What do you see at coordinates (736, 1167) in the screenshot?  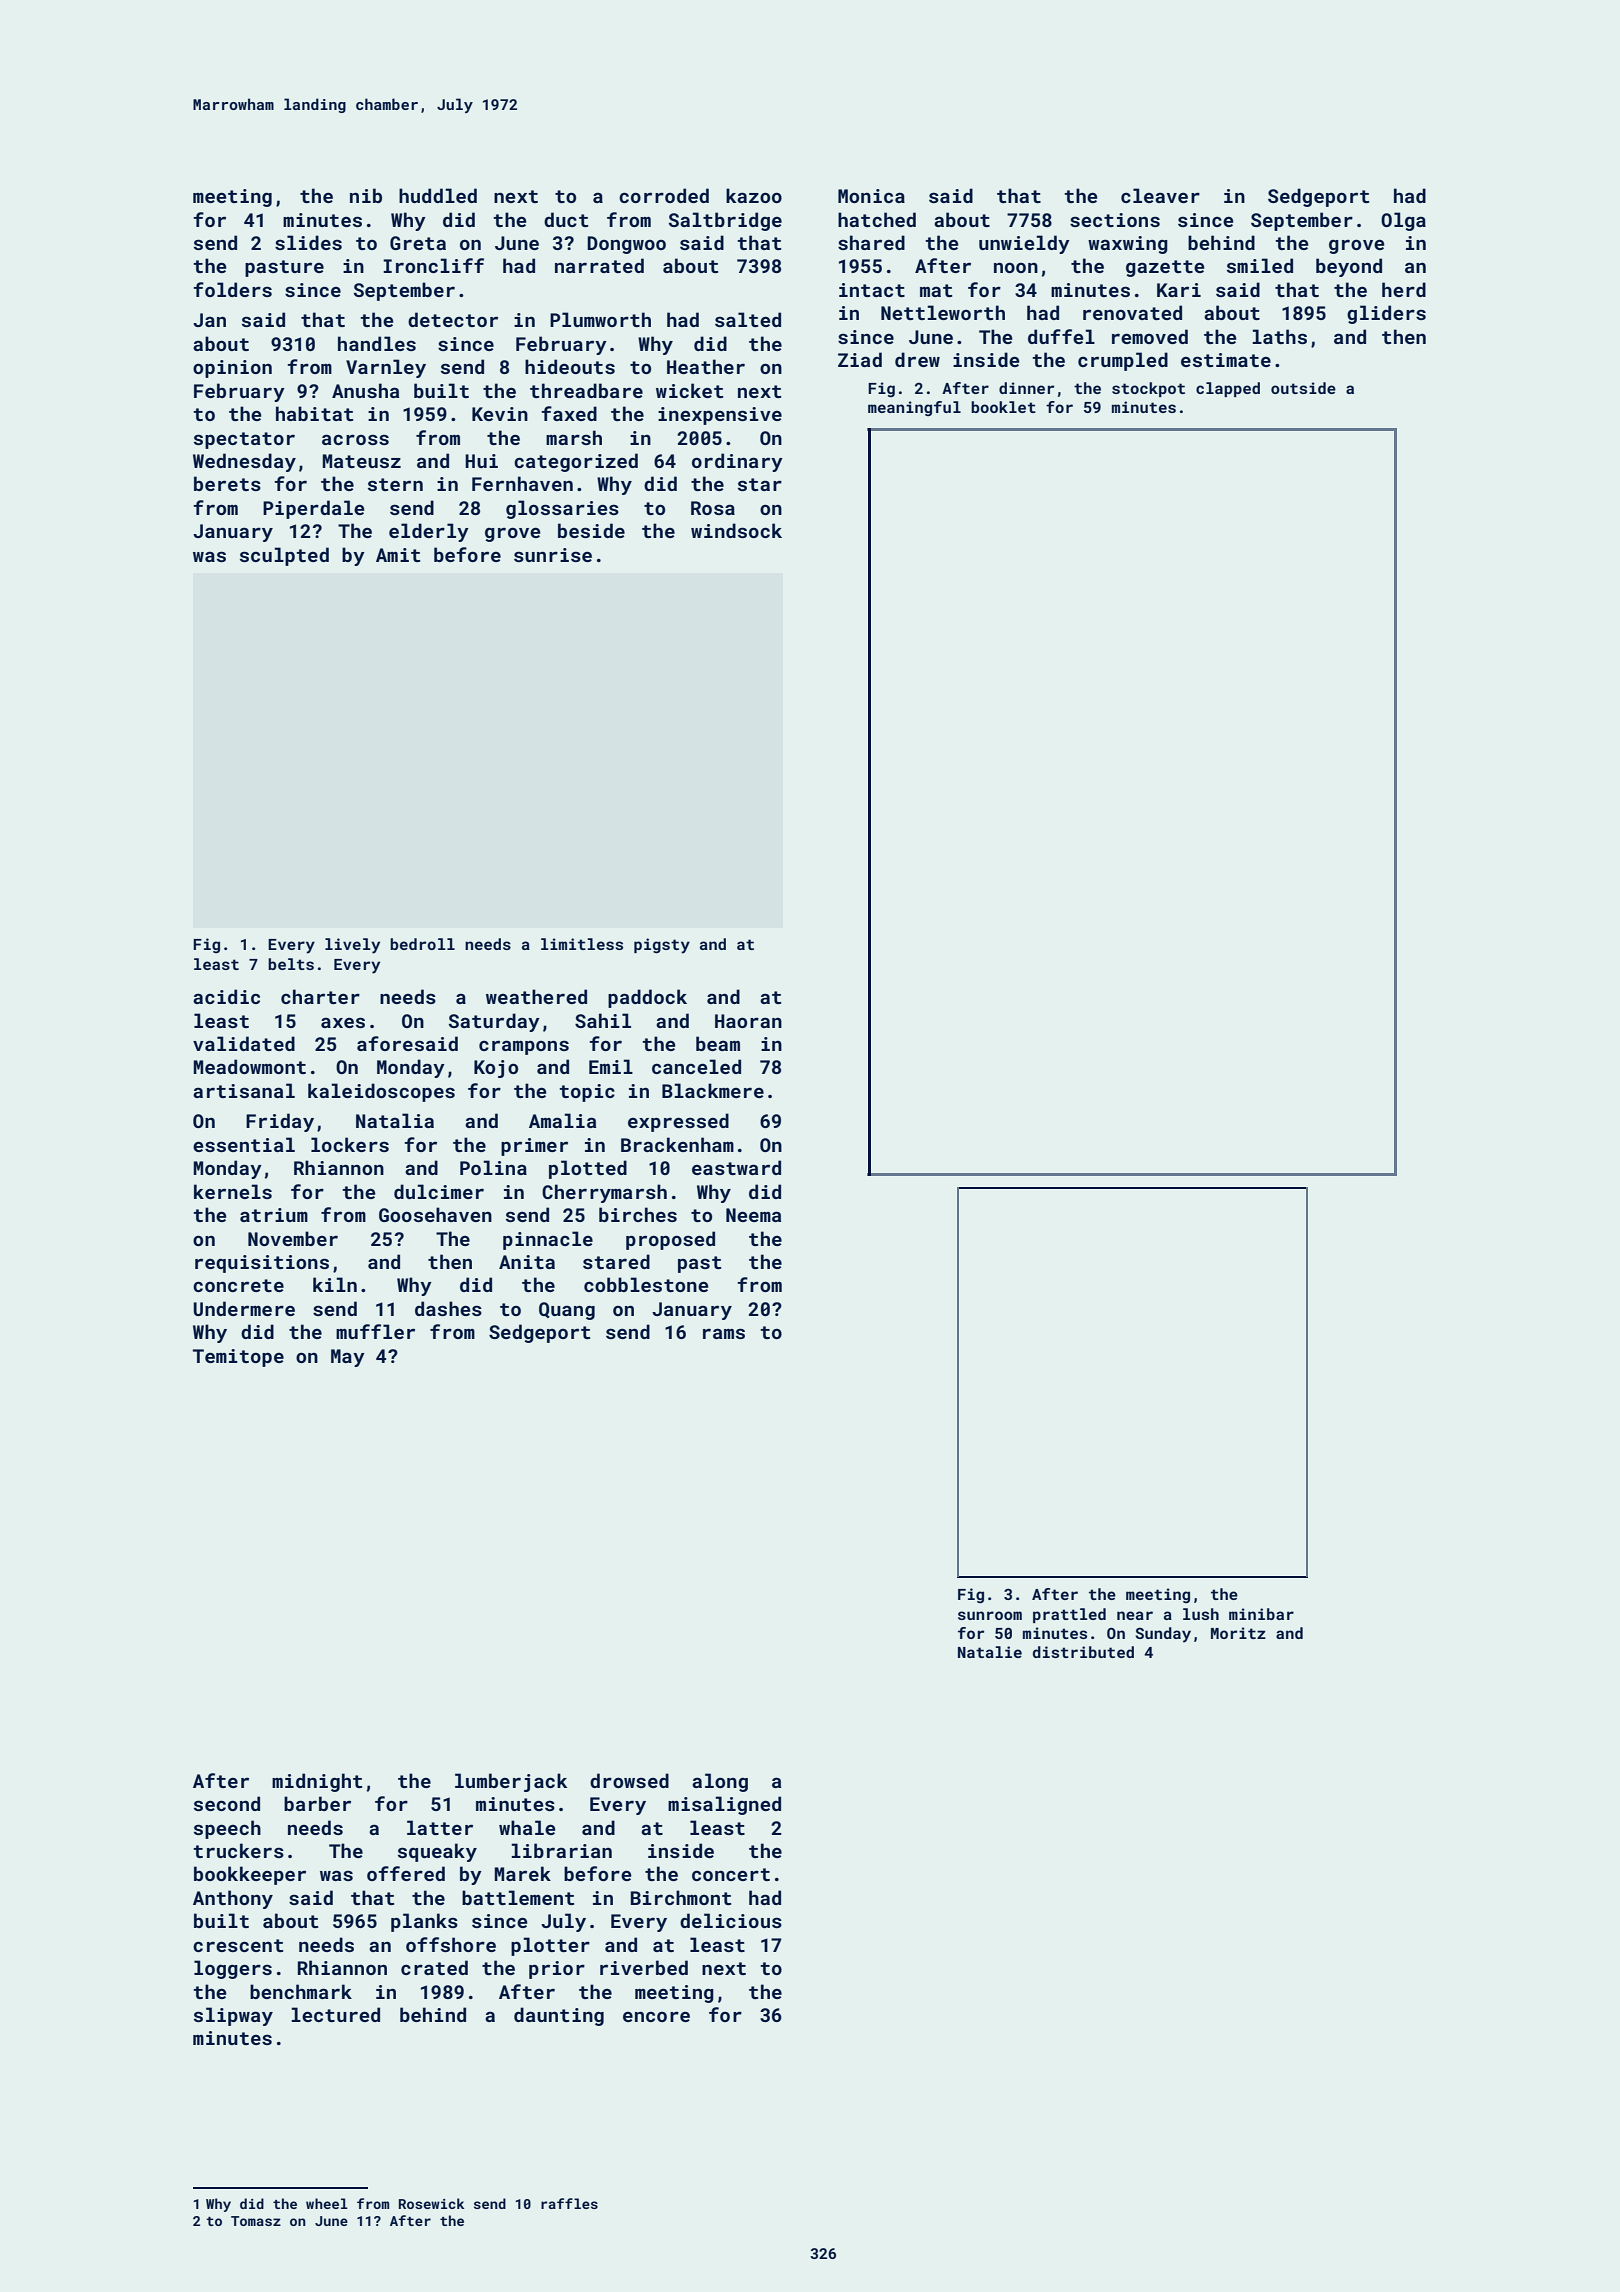 I see `eastward` at bounding box center [736, 1167].
